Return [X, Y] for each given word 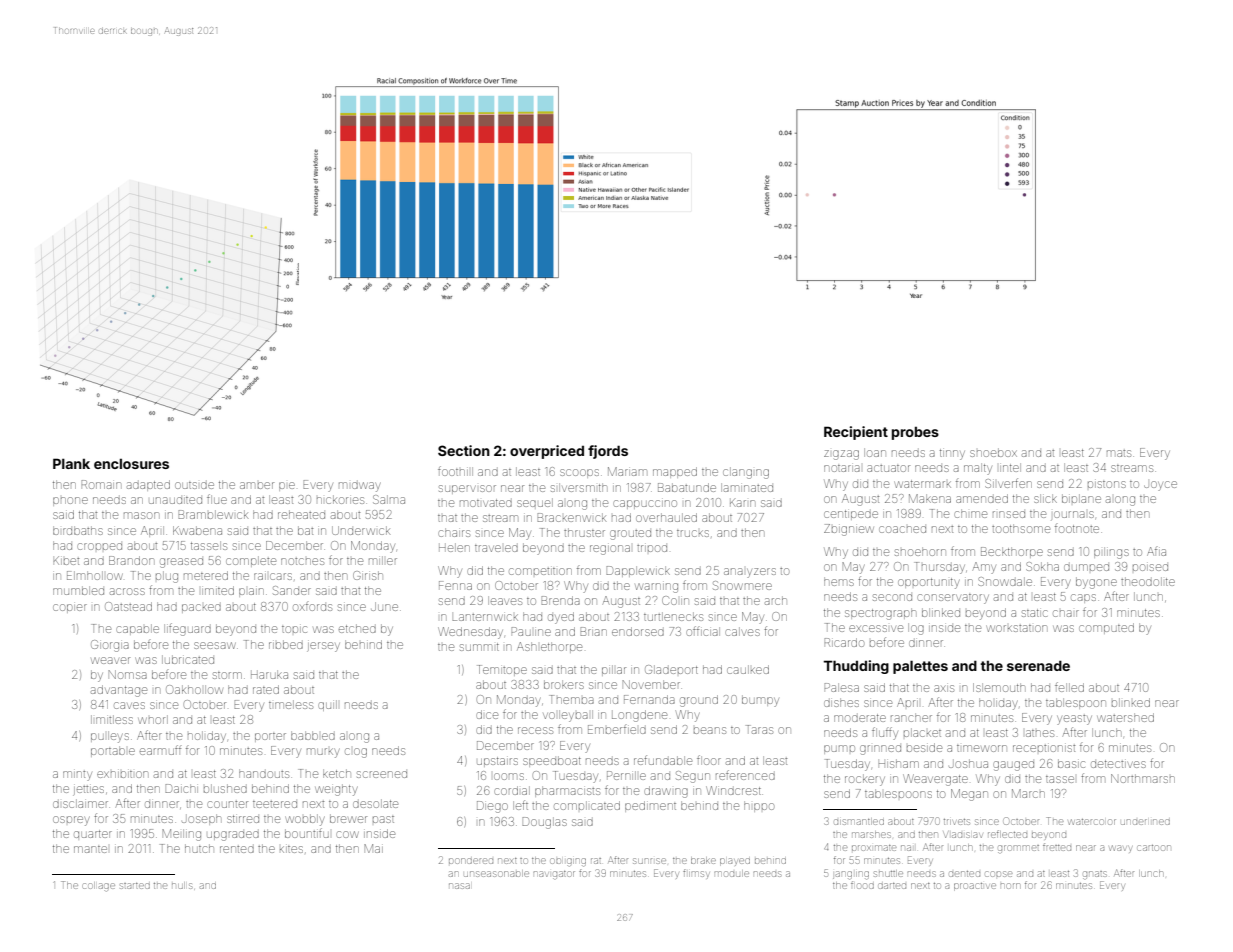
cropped [99, 546]
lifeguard [187, 629]
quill [327, 705]
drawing [666, 792]
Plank [71, 463]
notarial [842, 468]
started [135, 886]
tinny [952, 454]
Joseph [201, 819]
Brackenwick [572, 517]
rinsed [1009, 514]
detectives [1118, 764]
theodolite [1148, 581]
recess [535, 730]
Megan [969, 795]
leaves [505, 600]
